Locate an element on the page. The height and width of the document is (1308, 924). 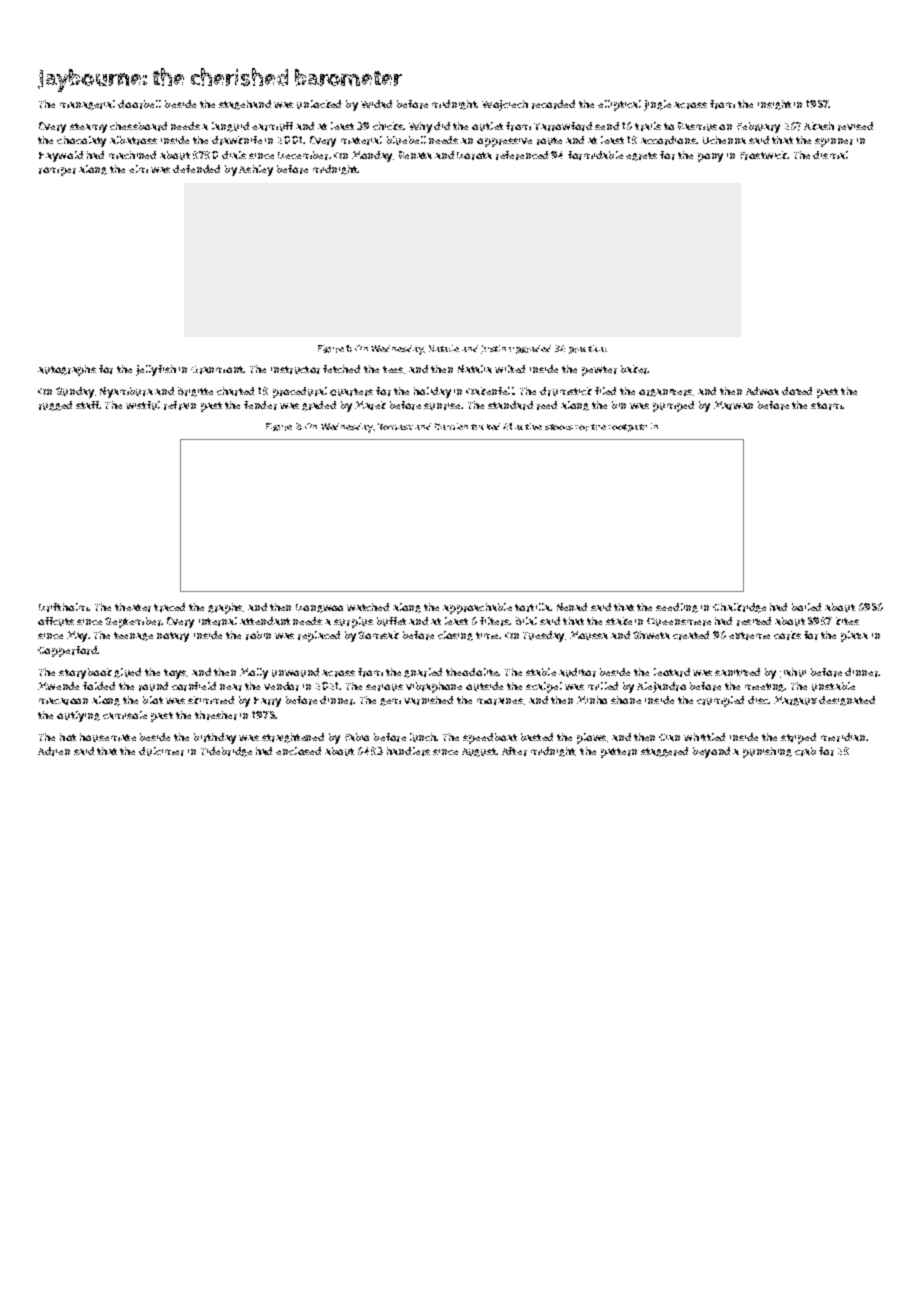
Natalia is located at coordinates (475, 369).
